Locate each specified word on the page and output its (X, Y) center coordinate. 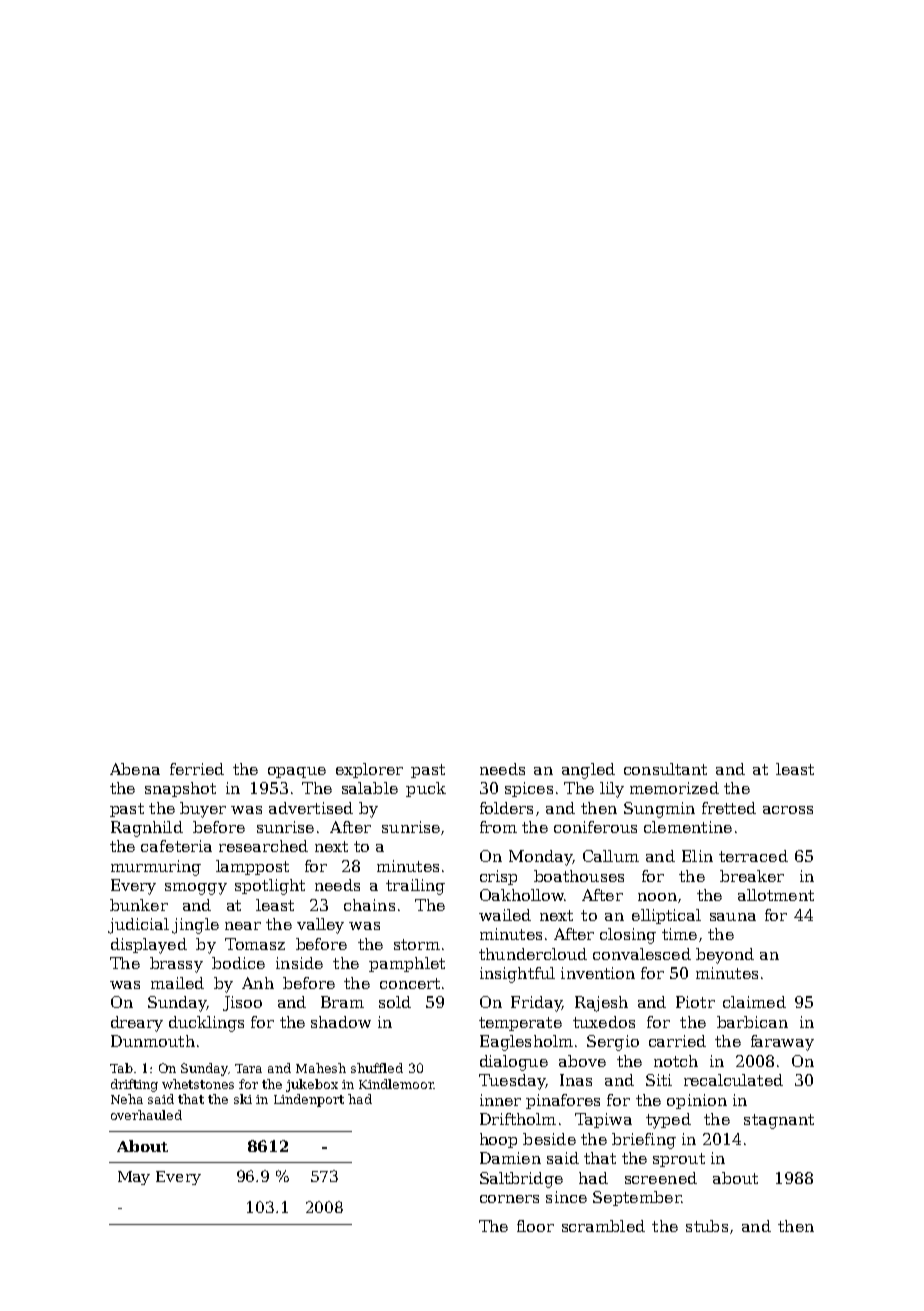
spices (529, 789)
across (788, 810)
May (134, 1178)
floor (535, 1226)
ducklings (206, 1024)
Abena (135, 769)
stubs (707, 1226)
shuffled (377, 1068)
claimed (754, 1002)
